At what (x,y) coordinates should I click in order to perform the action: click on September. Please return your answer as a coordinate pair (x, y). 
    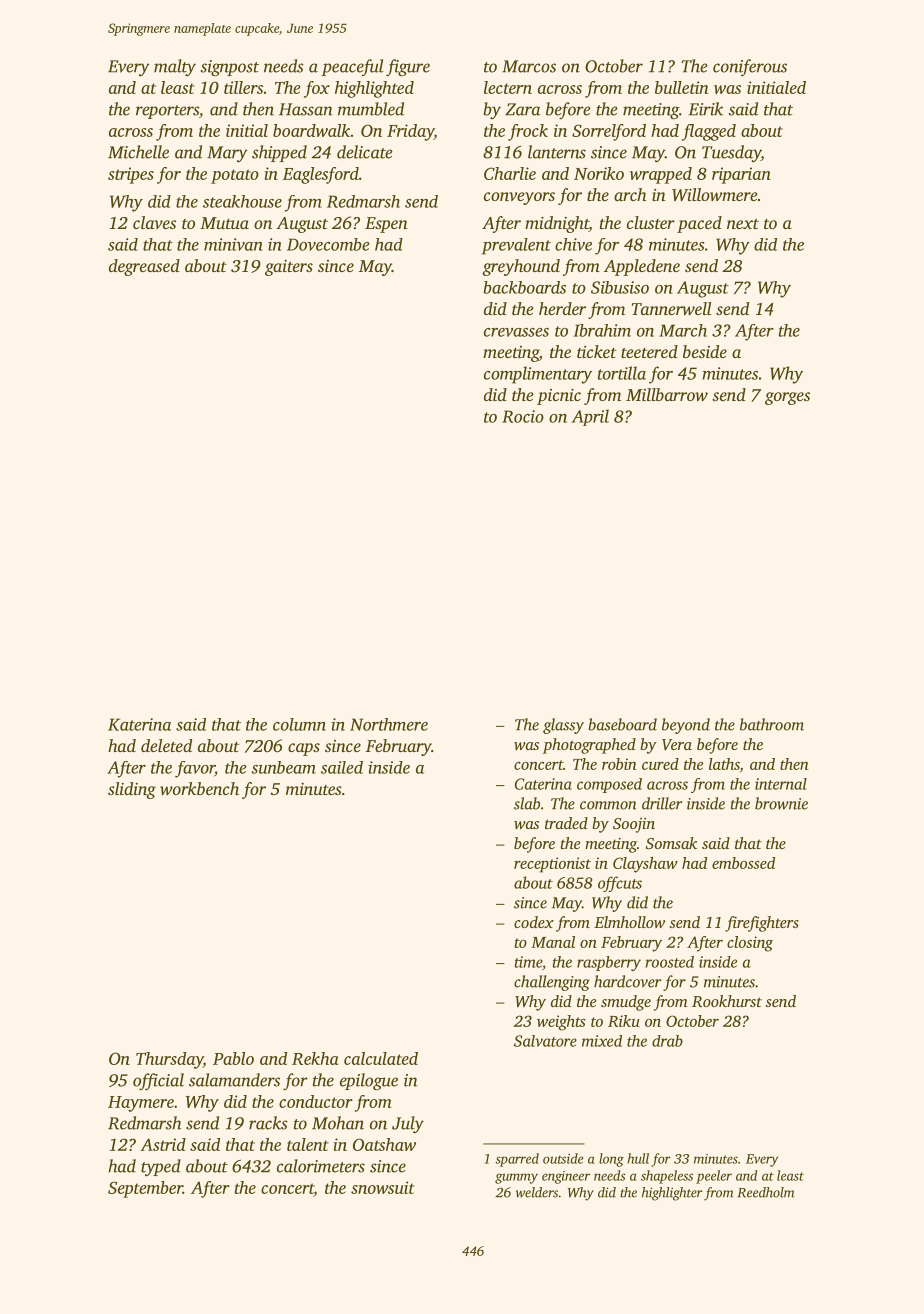
    Looking at the image, I should click on (145, 1189).
